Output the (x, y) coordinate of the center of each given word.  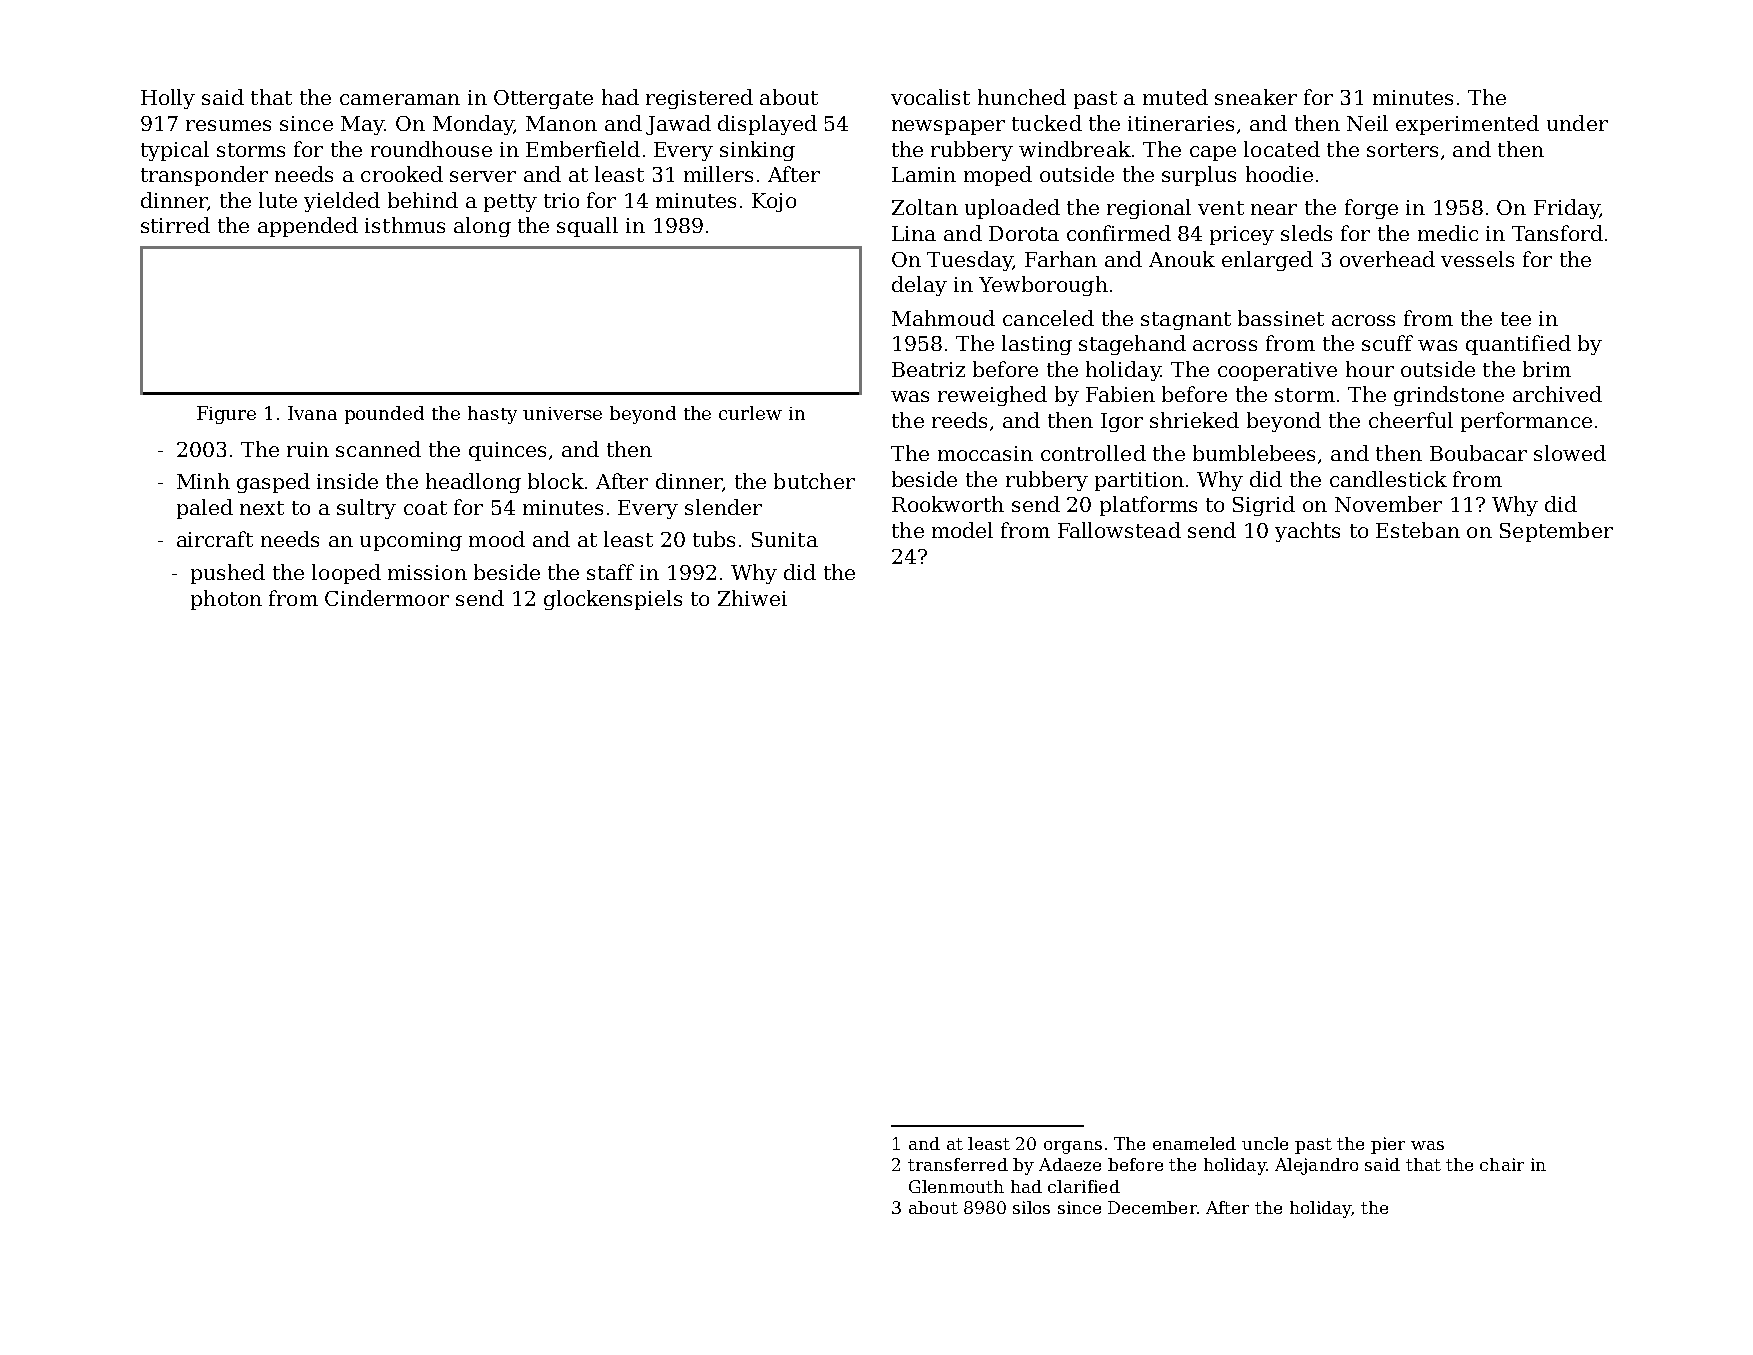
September (1556, 532)
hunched (1022, 97)
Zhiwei (752, 598)
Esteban (1418, 530)
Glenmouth (956, 1186)
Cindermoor (387, 598)
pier (1388, 1145)
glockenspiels (613, 600)
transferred (958, 1164)
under (1577, 123)
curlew (750, 413)
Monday (473, 125)
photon (226, 600)
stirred (175, 225)
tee (1516, 319)
